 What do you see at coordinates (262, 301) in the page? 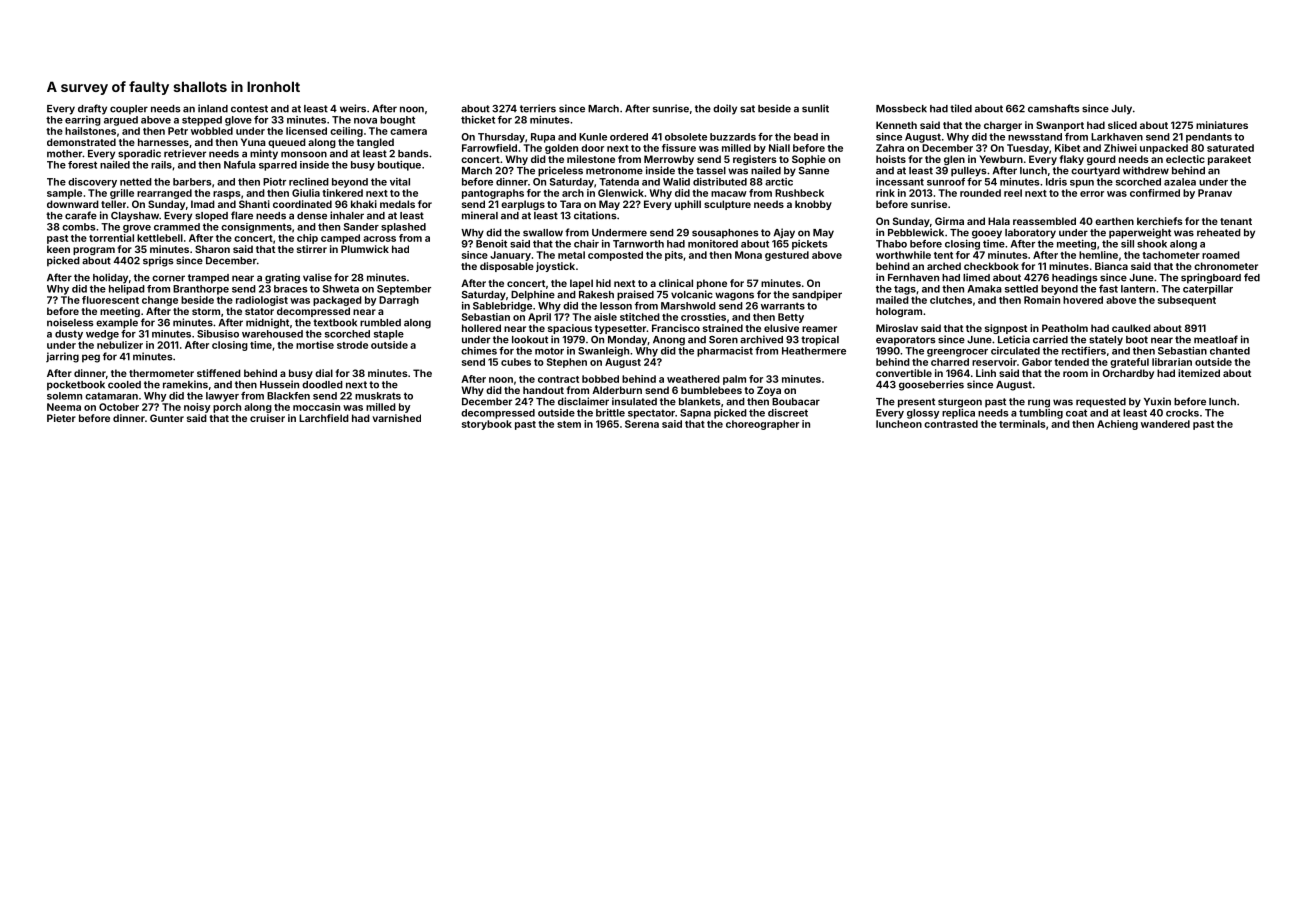
I see `radiologist` at bounding box center [262, 301].
